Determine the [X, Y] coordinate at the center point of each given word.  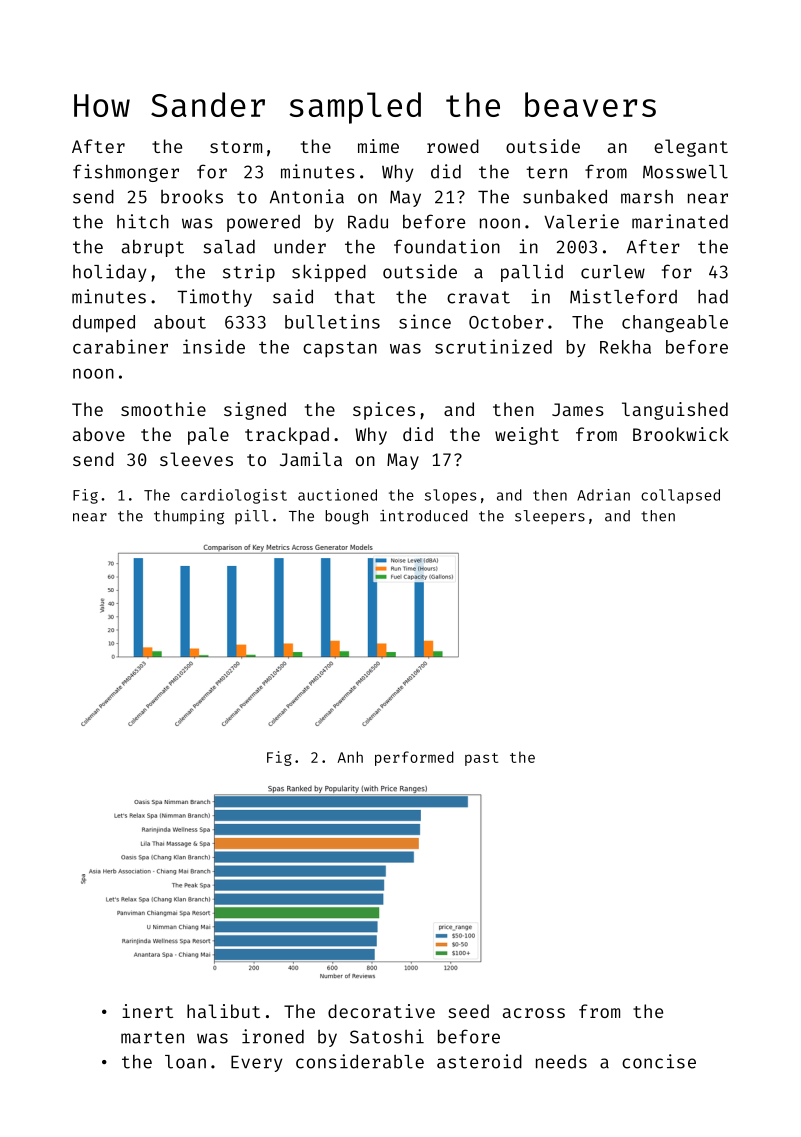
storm [236, 147]
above [99, 434]
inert [147, 1011]
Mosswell [685, 172]
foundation [447, 246]
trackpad [287, 436]
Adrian [603, 495]
